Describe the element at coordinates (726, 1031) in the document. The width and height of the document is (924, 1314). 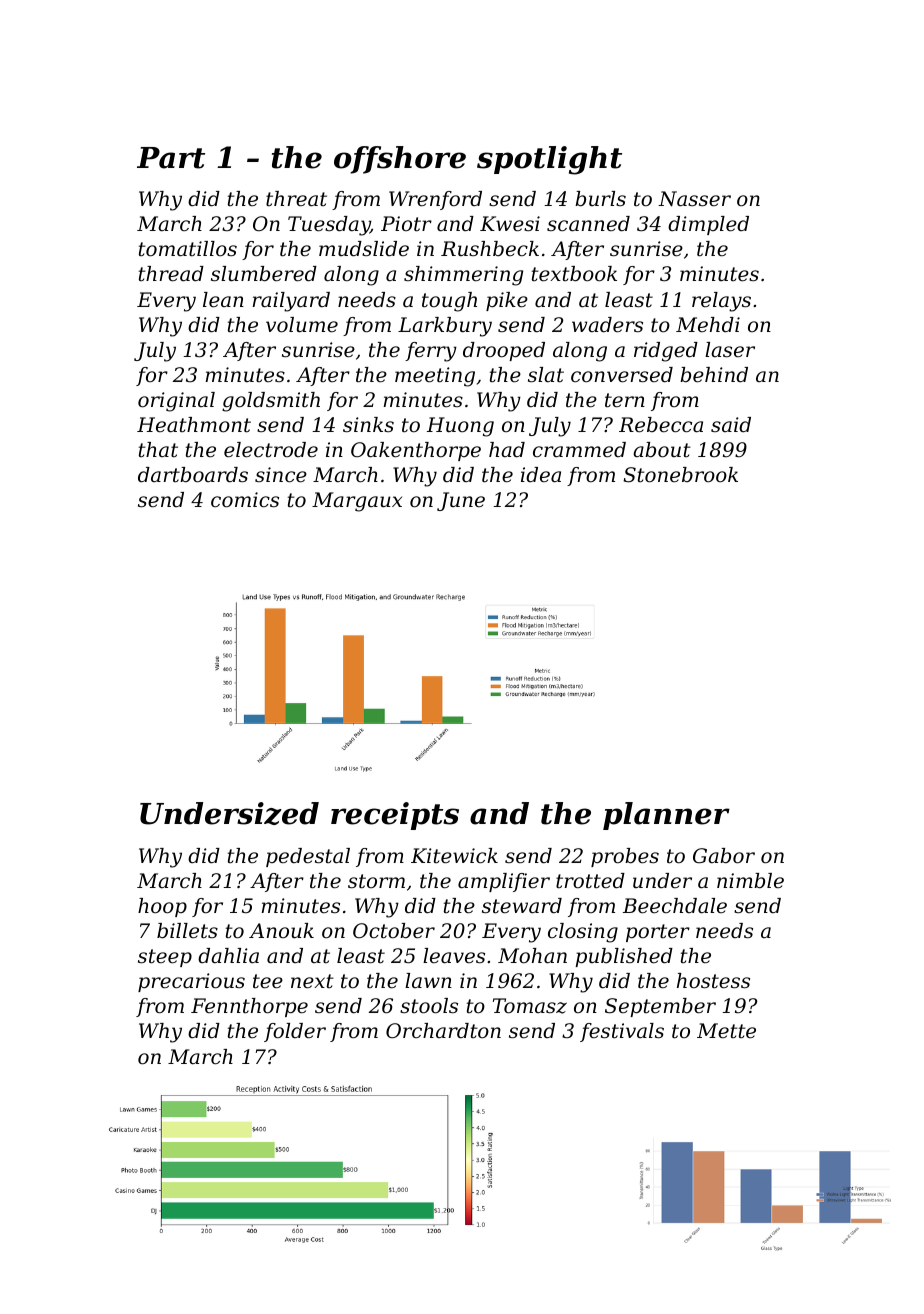
I see `Mette` at that location.
